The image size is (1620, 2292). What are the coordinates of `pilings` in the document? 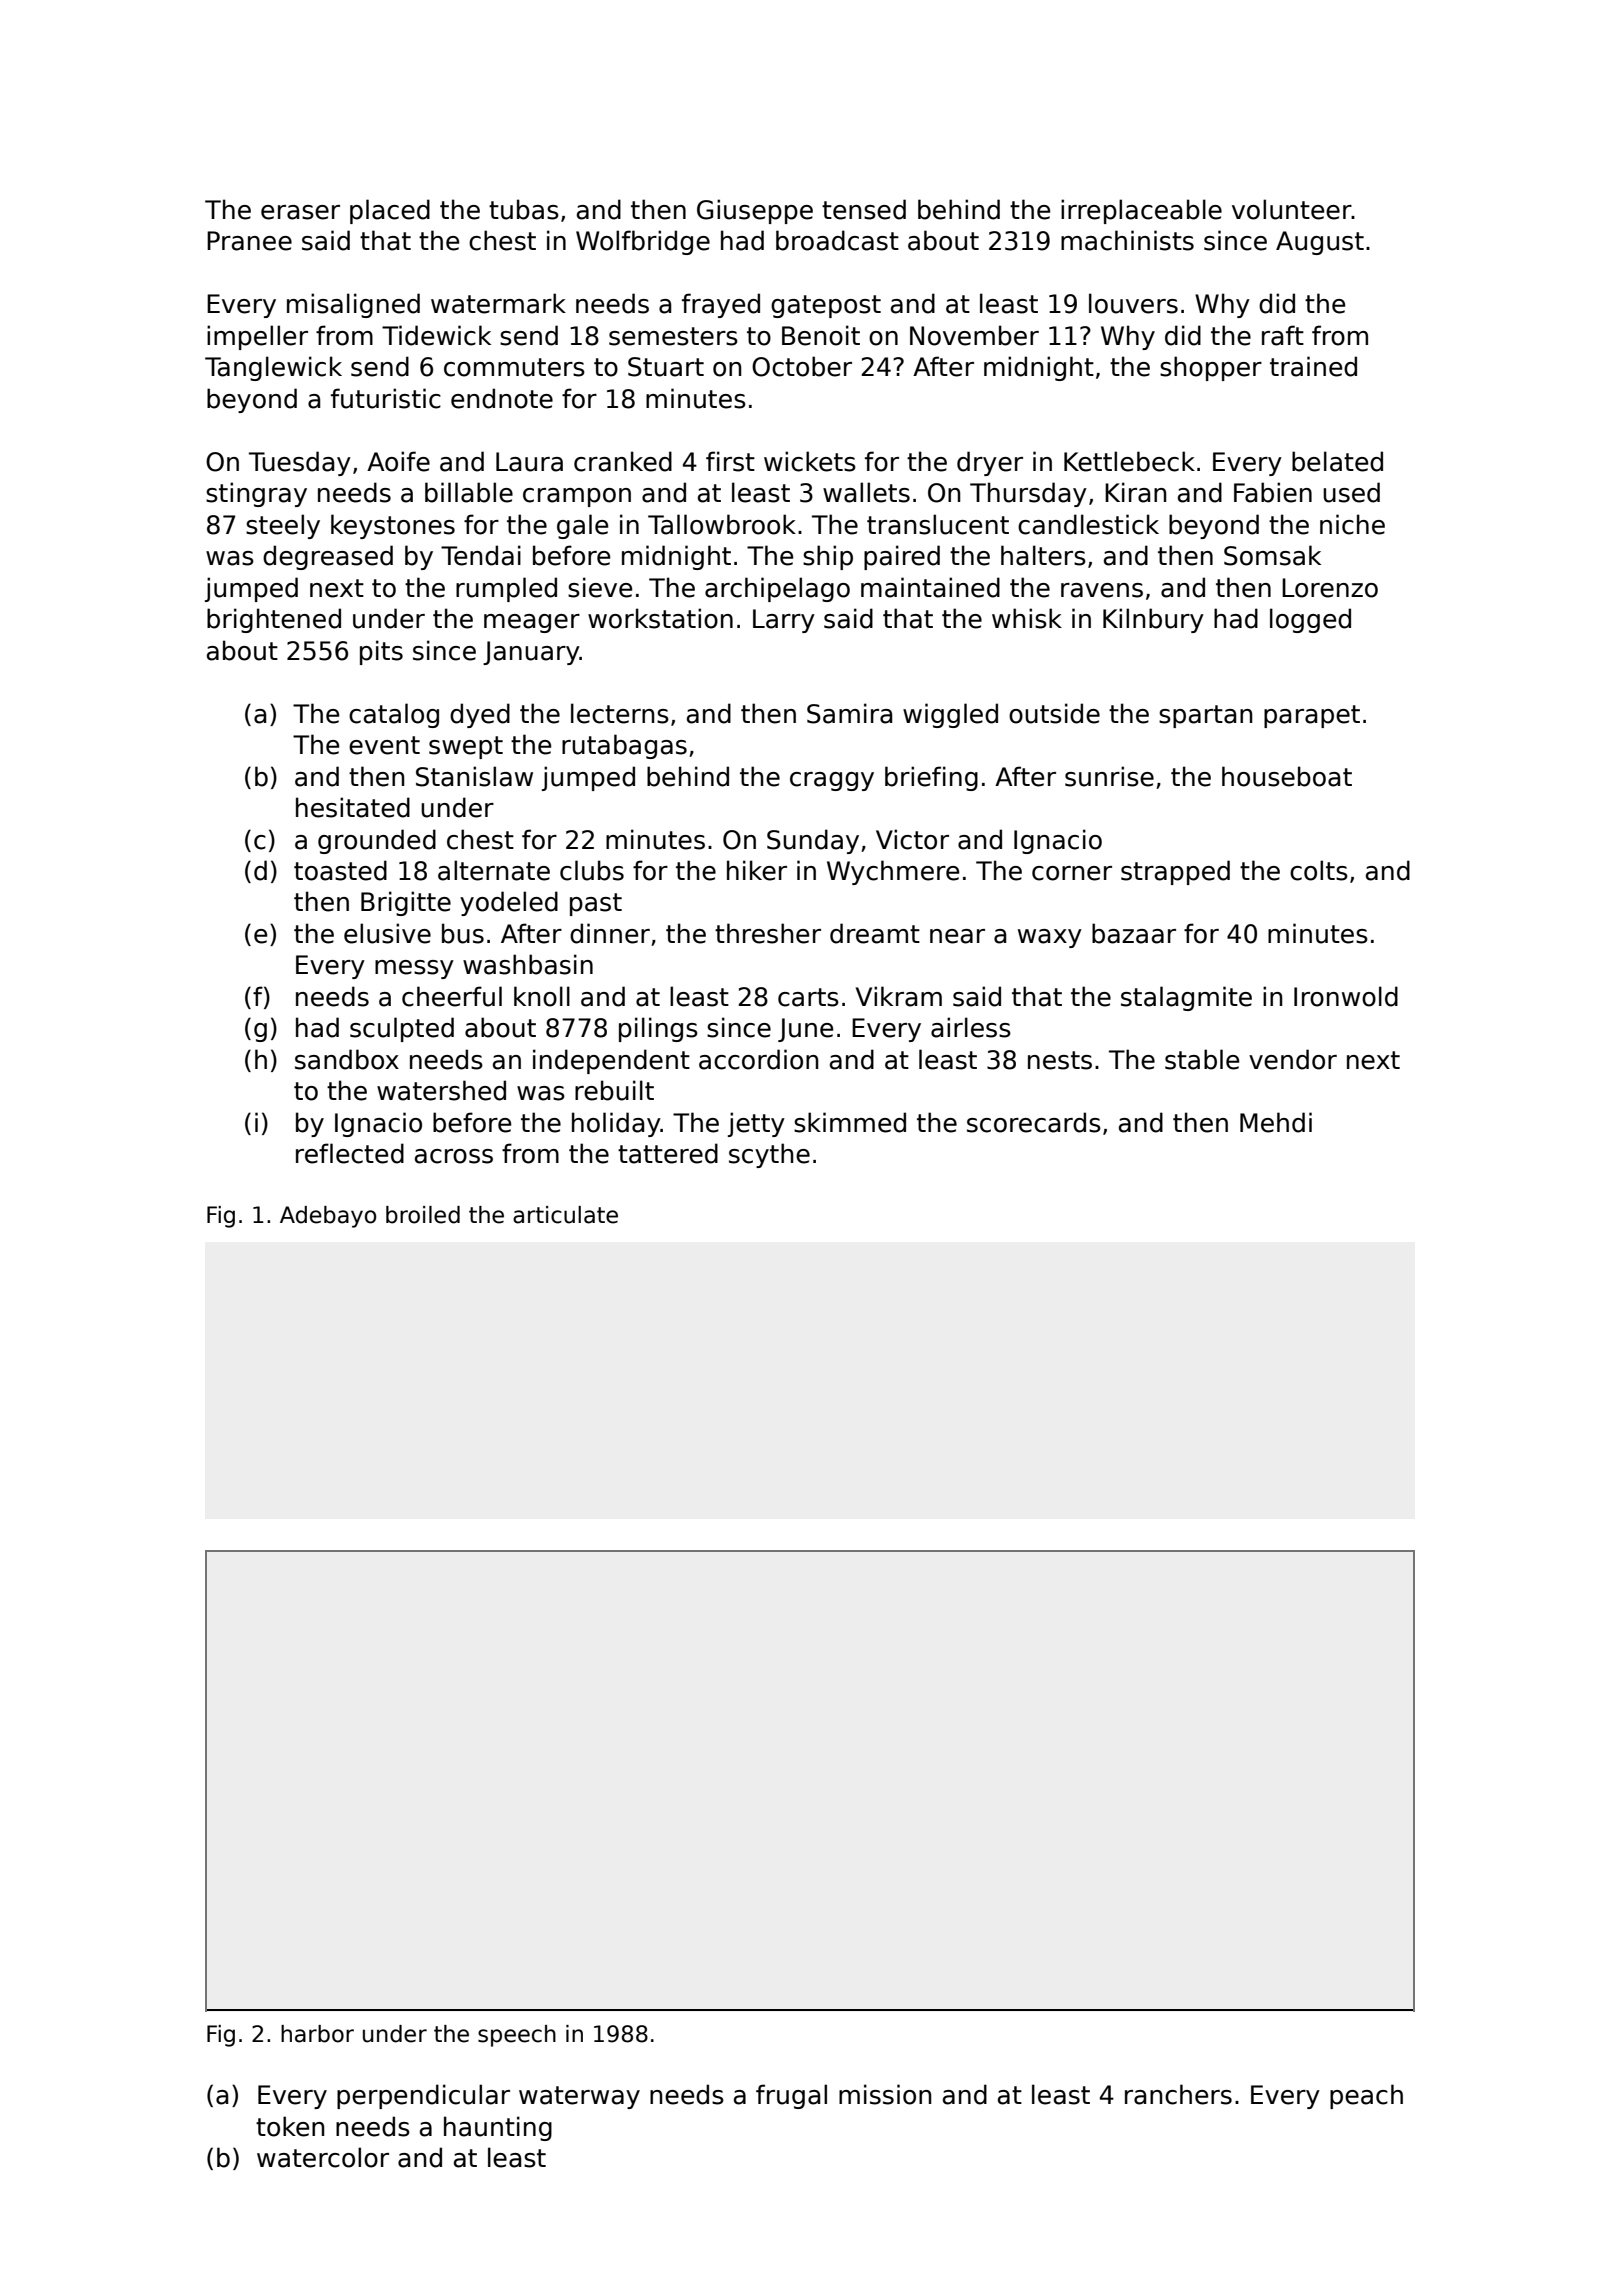 It's located at (658, 1029).
